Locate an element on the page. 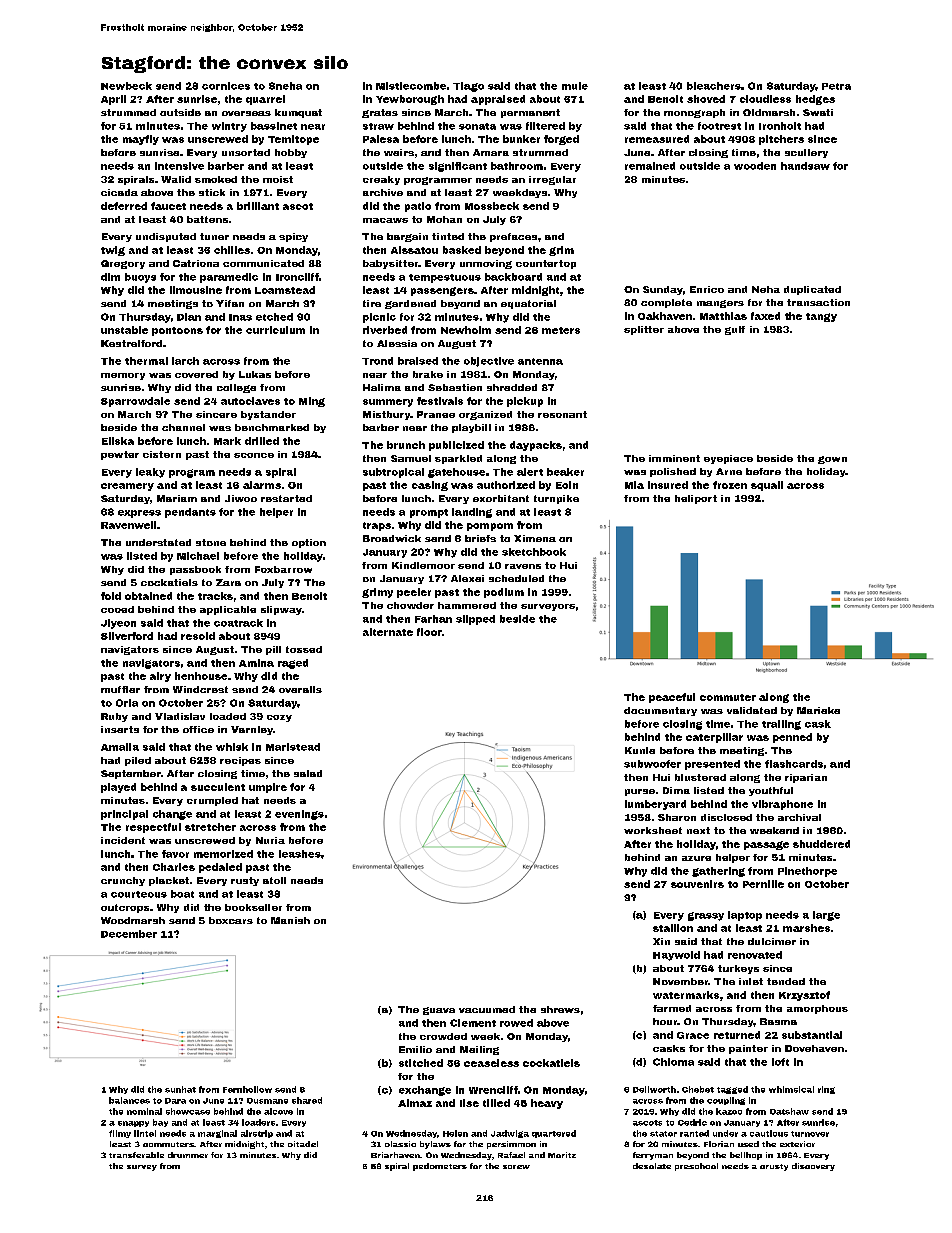 This image has width=952, height=1233. scullery is located at coordinates (806, 153).
